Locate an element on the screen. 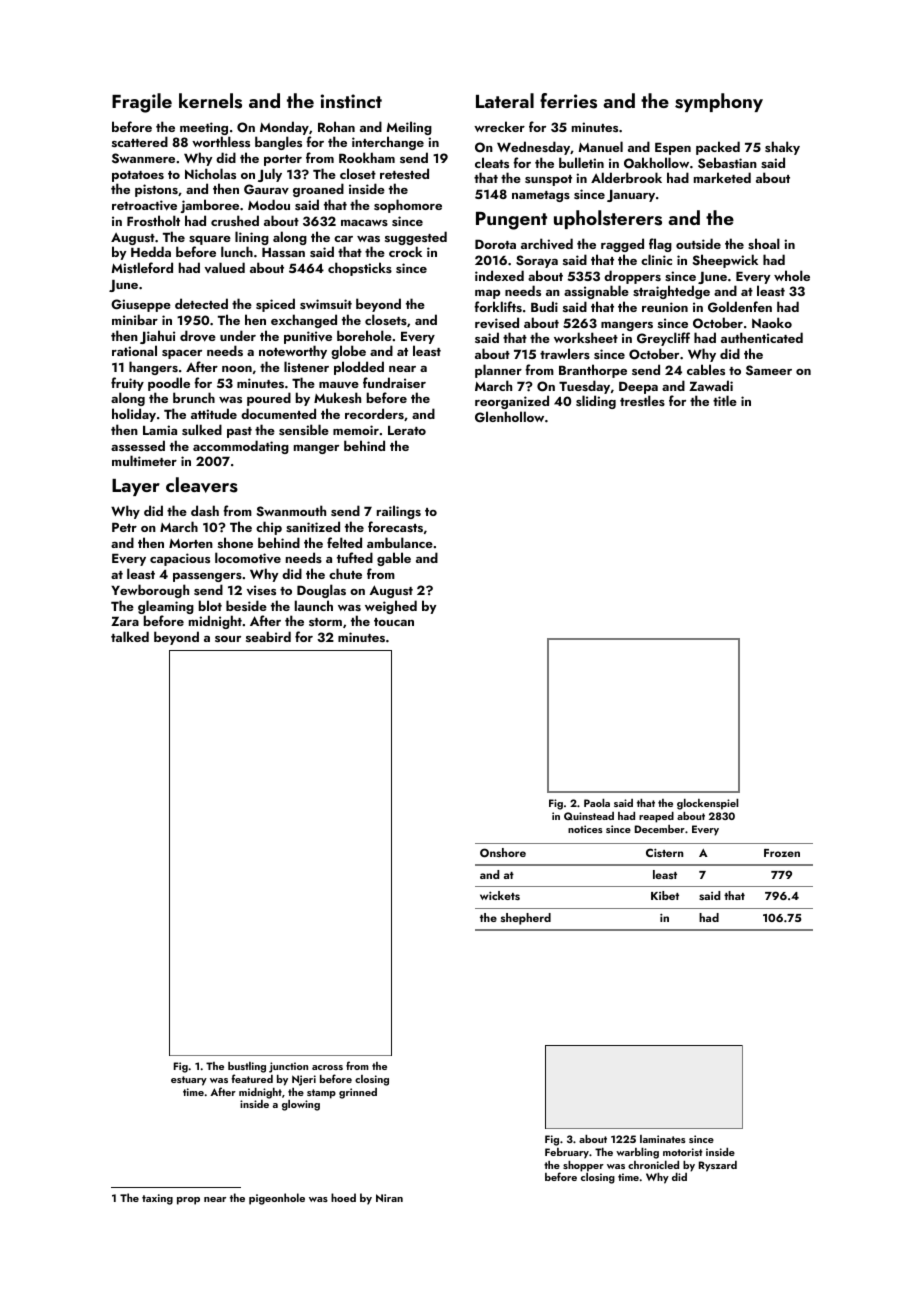 The width and height of the screenshot is (924, 1308). estuary is located at coordinates (189, 1081).
